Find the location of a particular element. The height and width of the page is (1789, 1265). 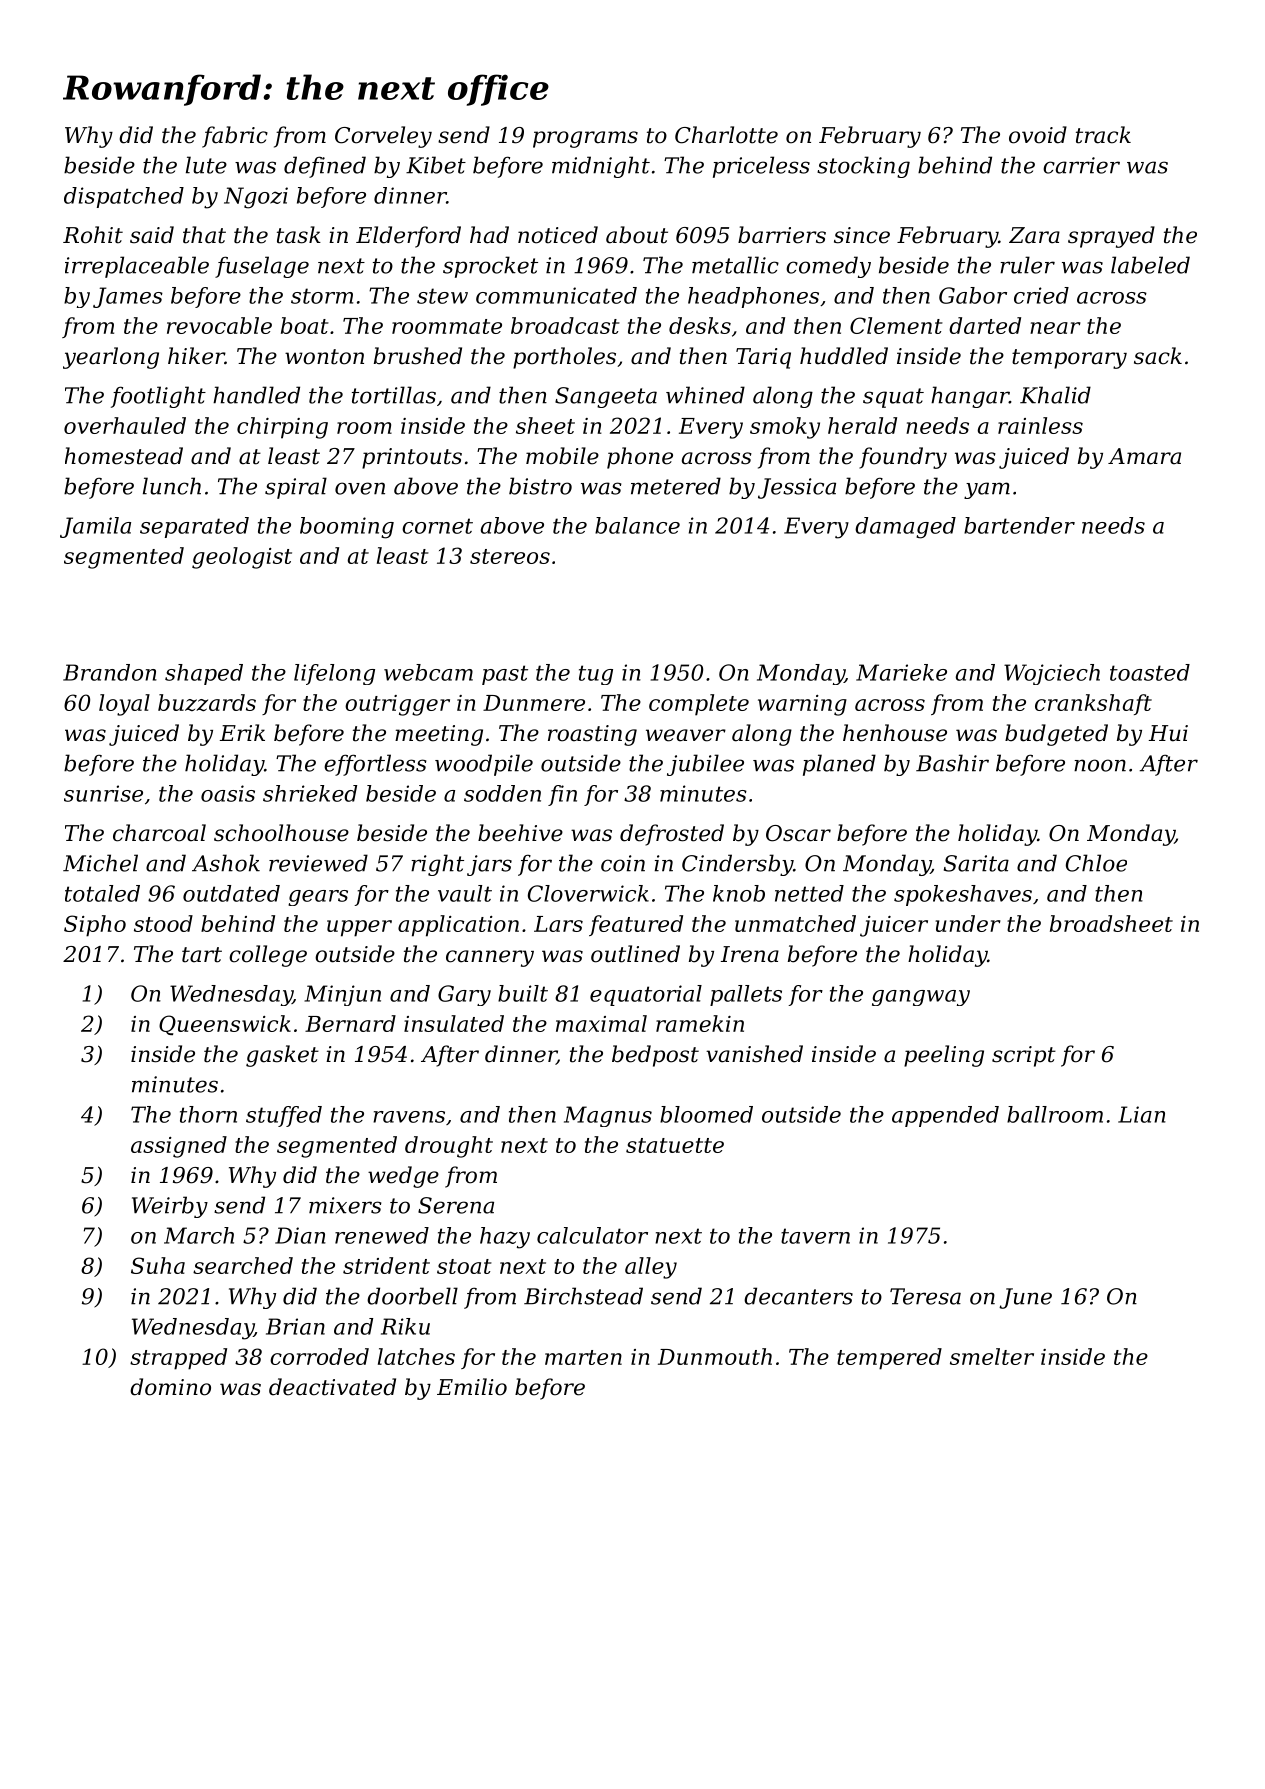

ravens is located at coordinates (409, 1117).
